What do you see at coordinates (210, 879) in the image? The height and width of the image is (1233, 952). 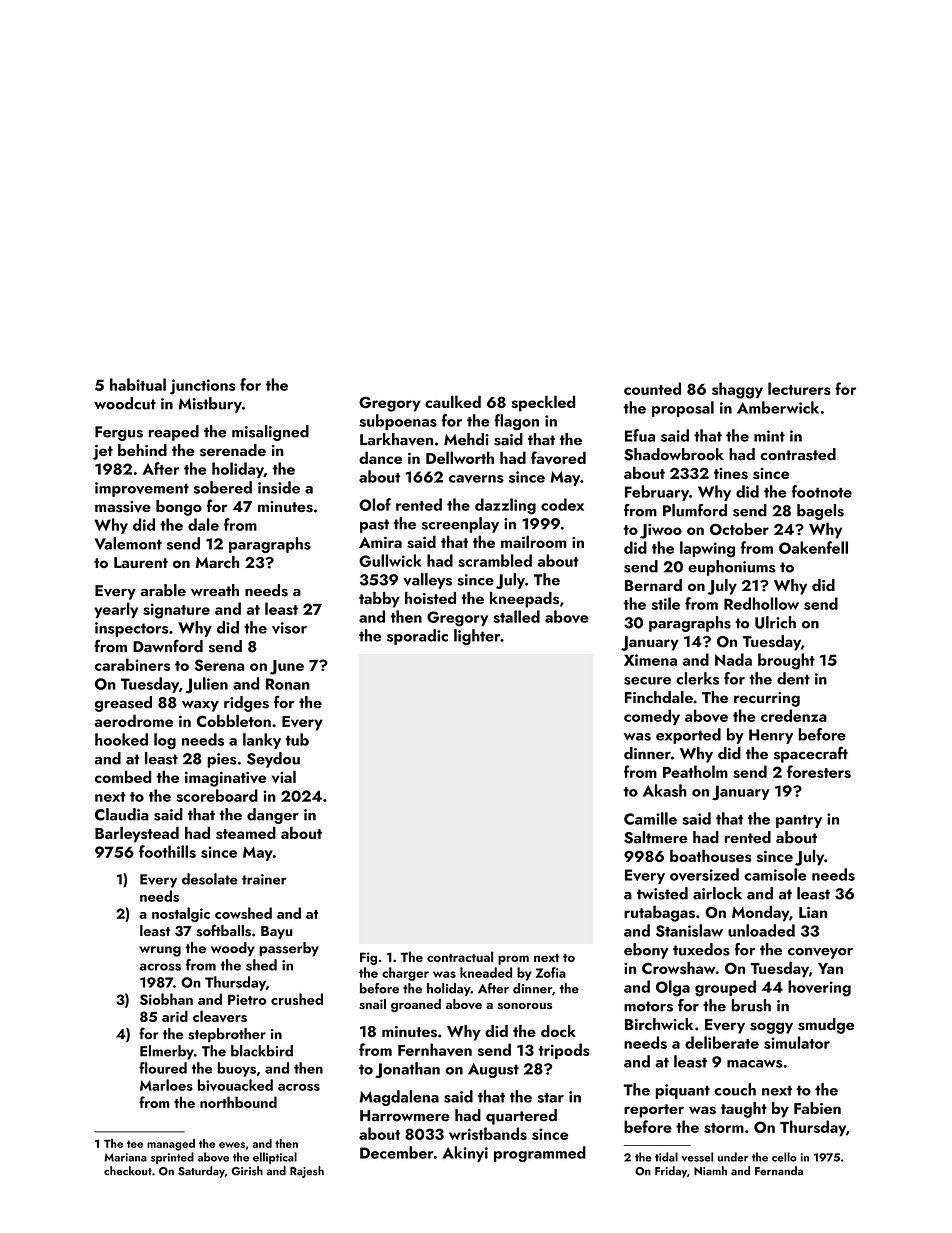 I see `desolate` at bounding box center [210, 879].
